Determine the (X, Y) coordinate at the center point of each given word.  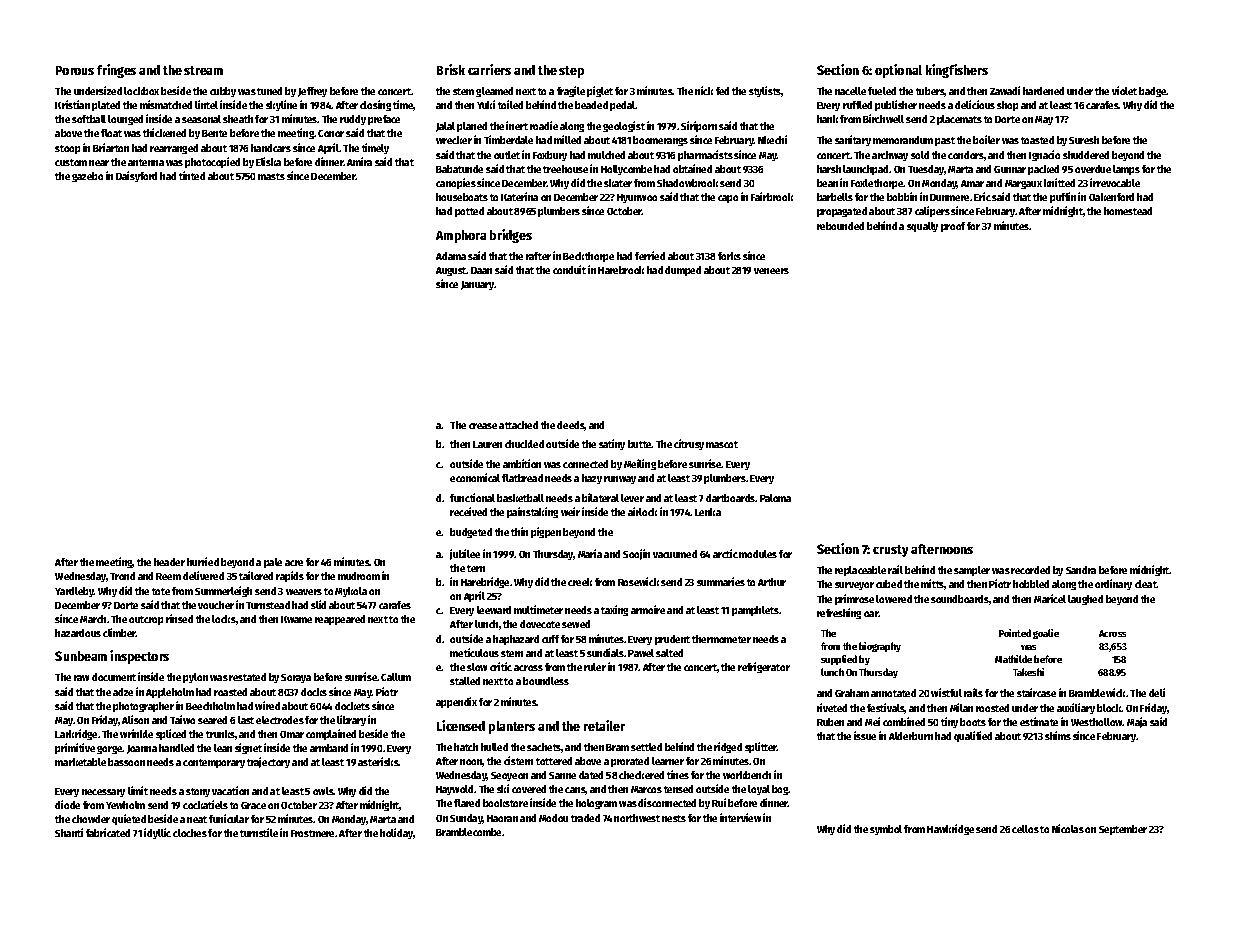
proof (953, 227)
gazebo (87, 177)
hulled (494, 747)
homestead (1128, 211)
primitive (75, 748)
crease (483, 426)
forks (729, 256)
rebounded (840, 226)
